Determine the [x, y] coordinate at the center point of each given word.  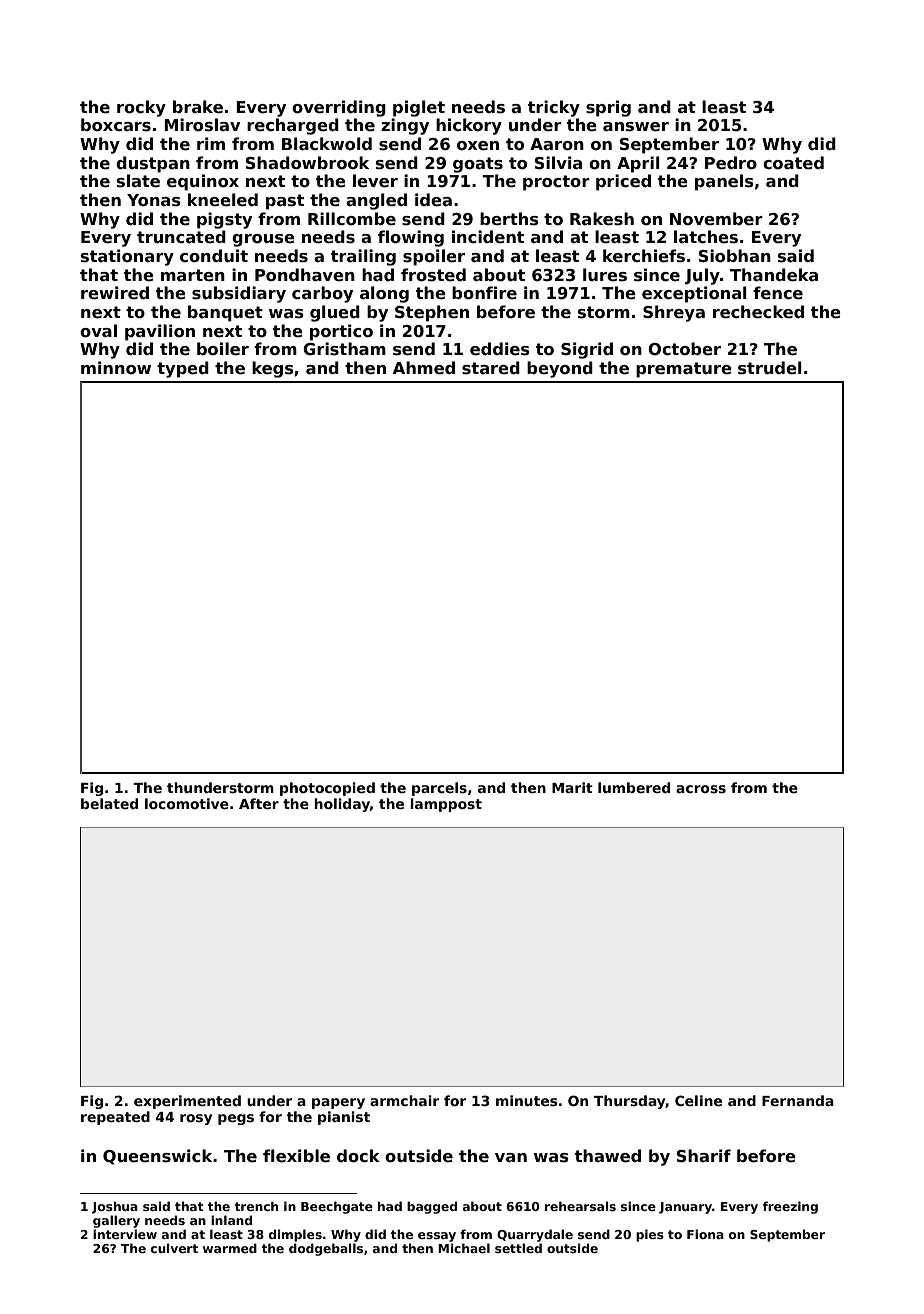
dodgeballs [326, 1249]
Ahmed [424, 368]
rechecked [758, 312]
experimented [187, 1102]
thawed [608, 1156]
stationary [127, 257]
